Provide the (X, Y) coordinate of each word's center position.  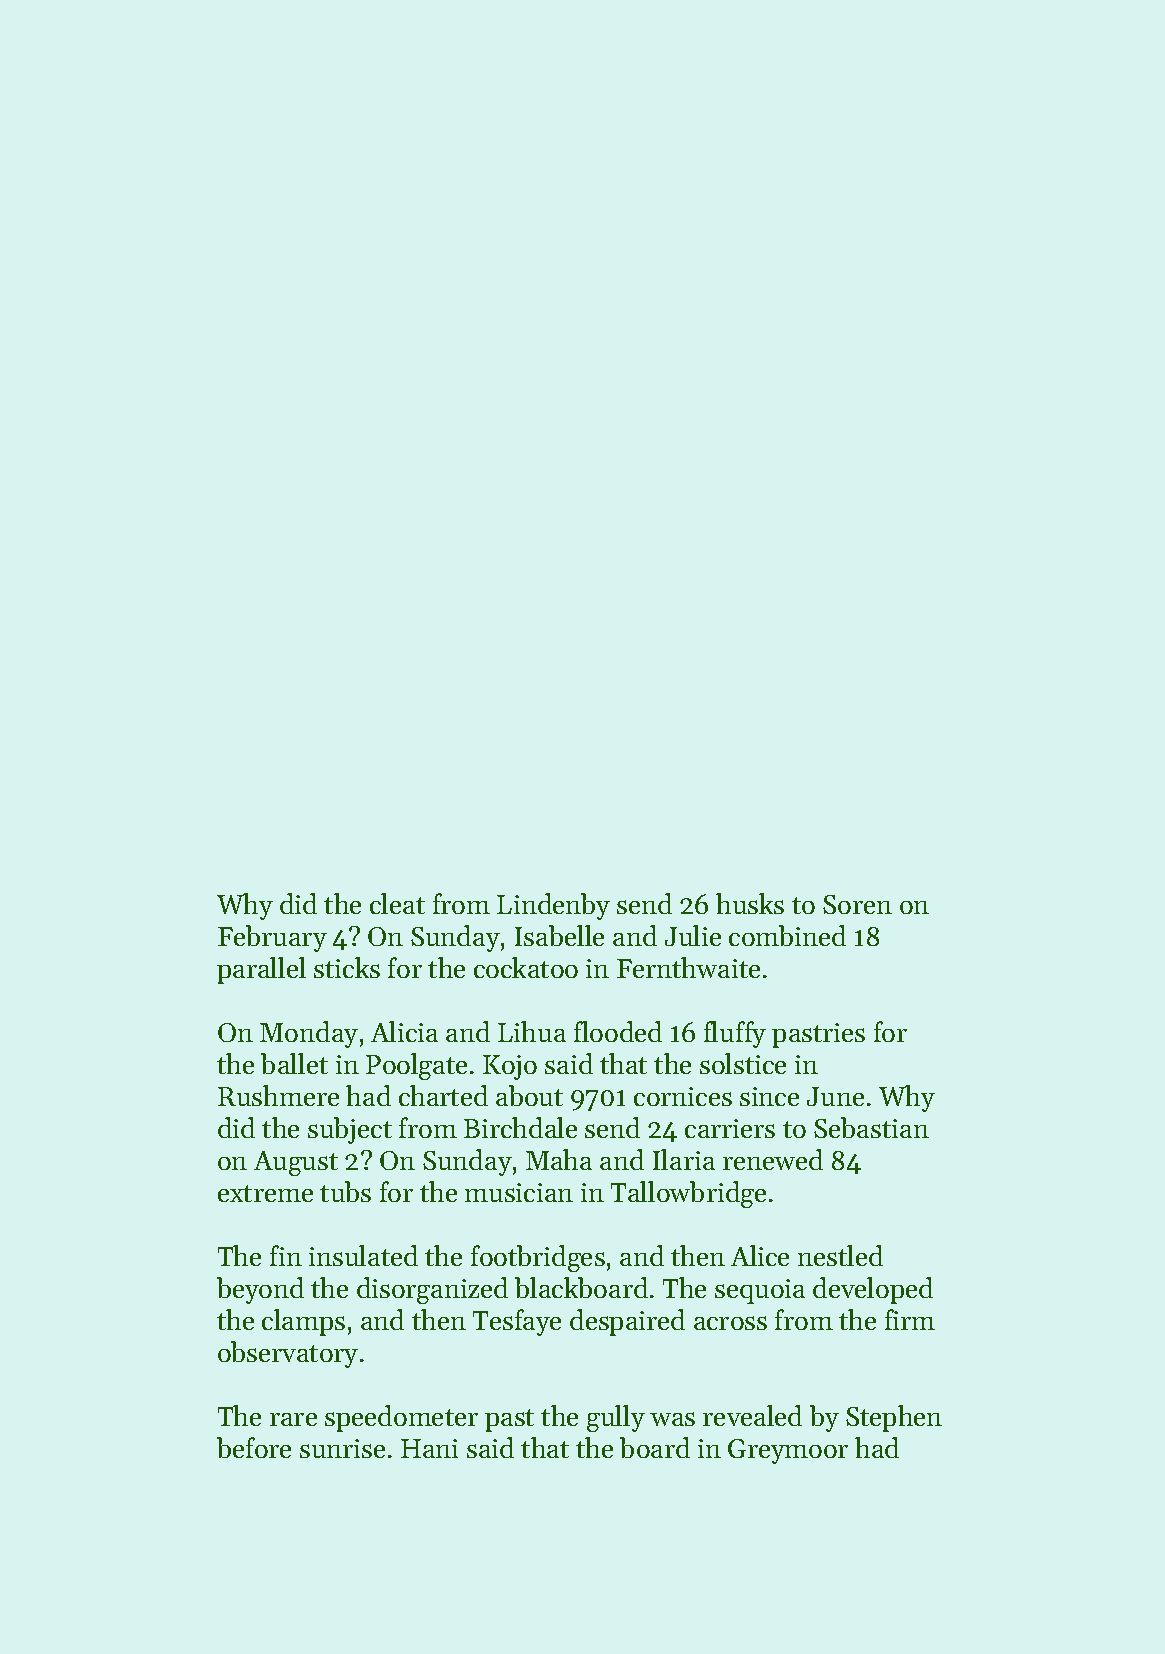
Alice (760, 1255)
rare (293, 1419)
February (272, 938)
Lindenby (553, 906)
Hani (429, 1448)
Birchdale (520, 1127)
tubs (345, 1191)
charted (443, 1095)
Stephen (894, 1418)
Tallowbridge (688, 1194)
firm (910, 1319)
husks (750, 903)
